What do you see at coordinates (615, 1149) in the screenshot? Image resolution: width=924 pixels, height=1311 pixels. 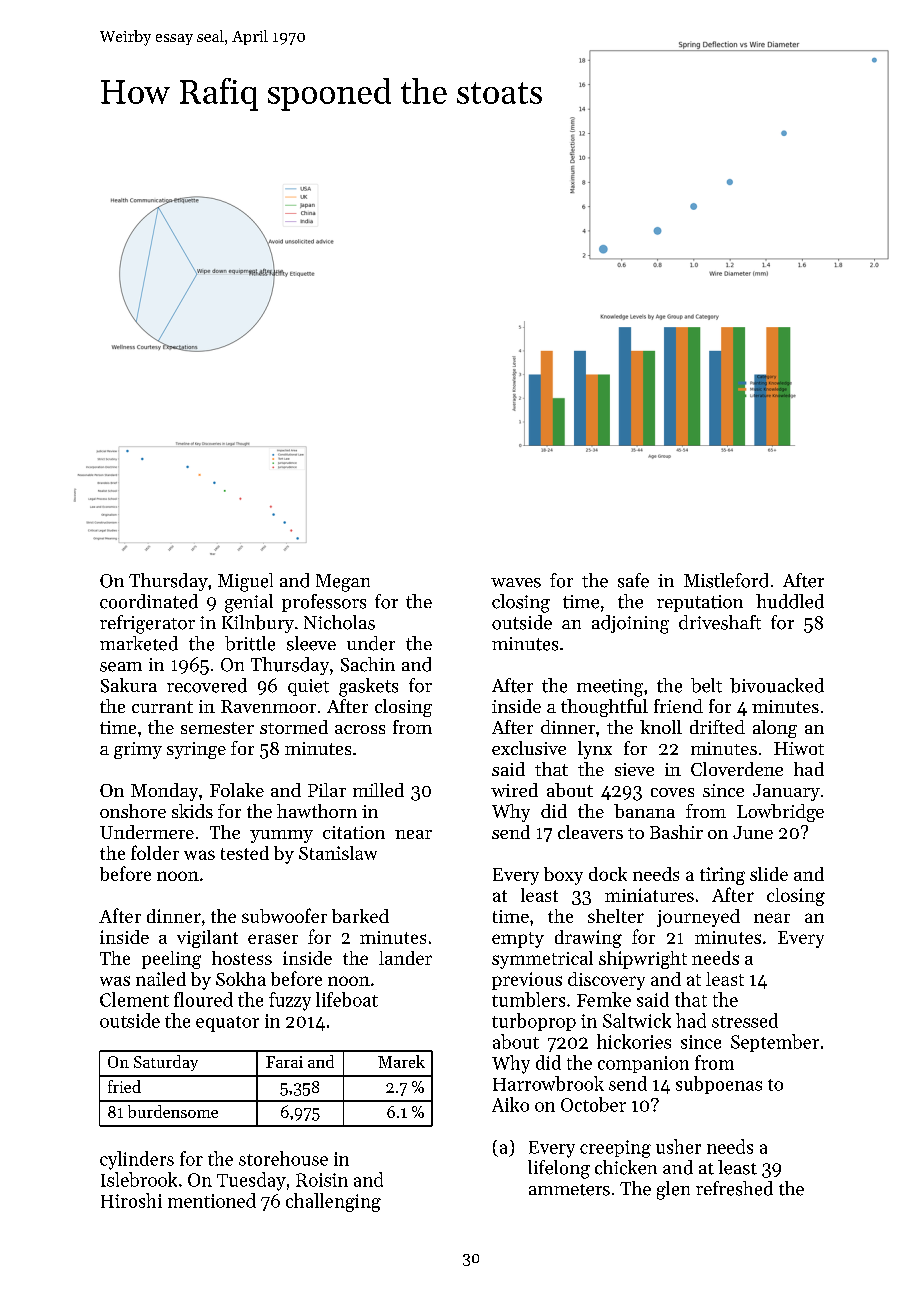 I see `creeping` at bounding box center [615, 1149].
